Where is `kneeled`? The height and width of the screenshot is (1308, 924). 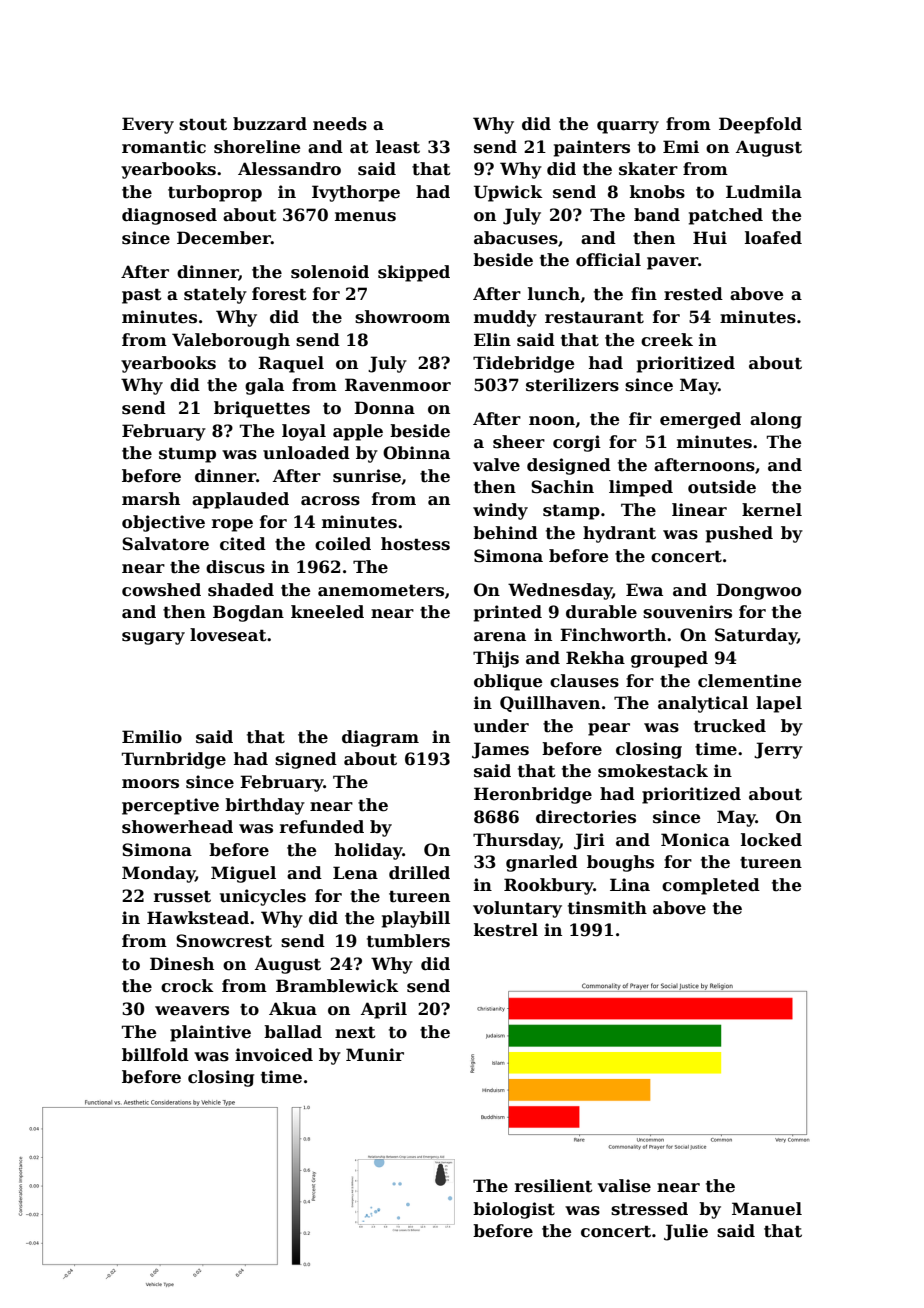
kneeled is located at coordinates (327, 612).
